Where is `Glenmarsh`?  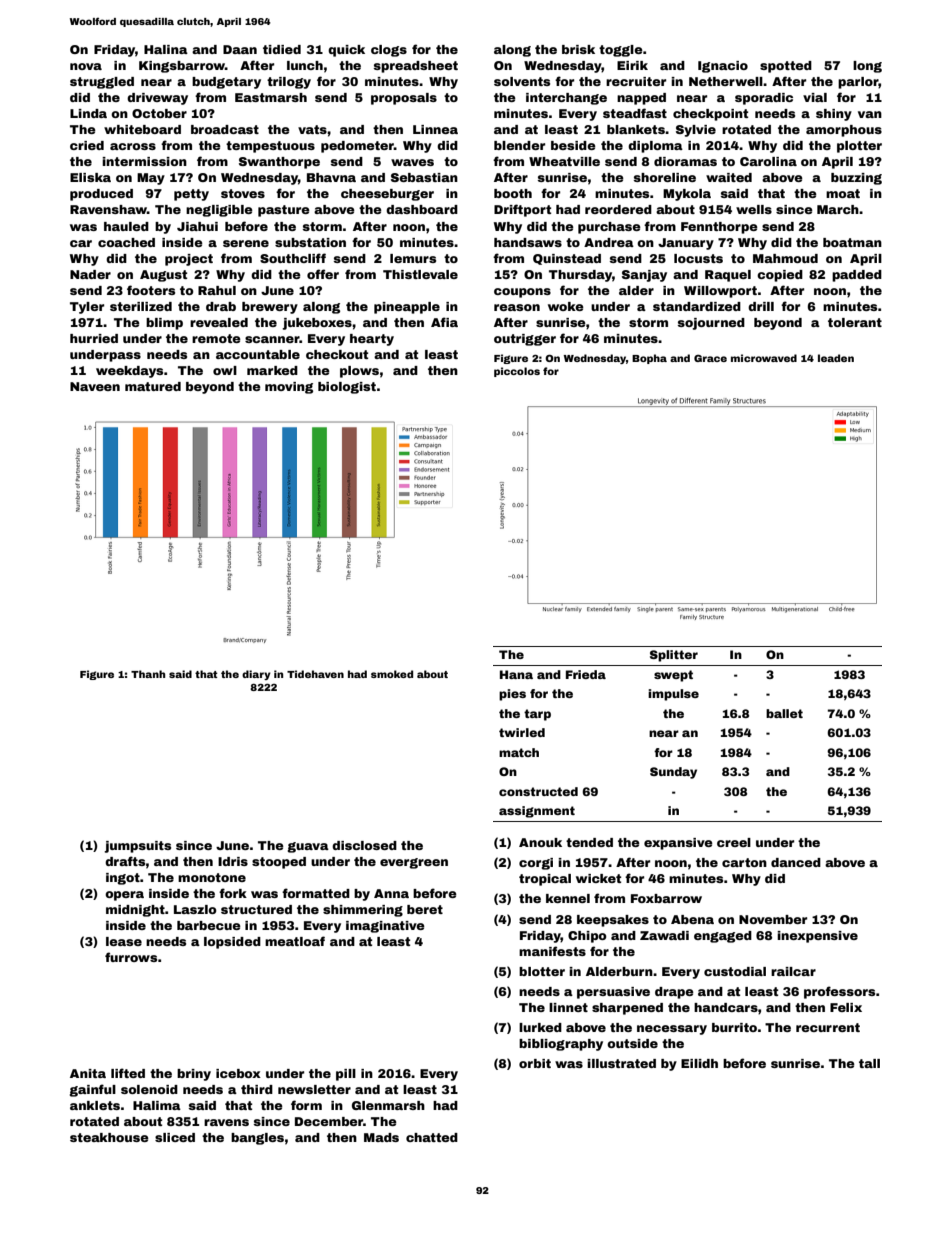
Glenmarsh is located at coordinates (388, 1105).
